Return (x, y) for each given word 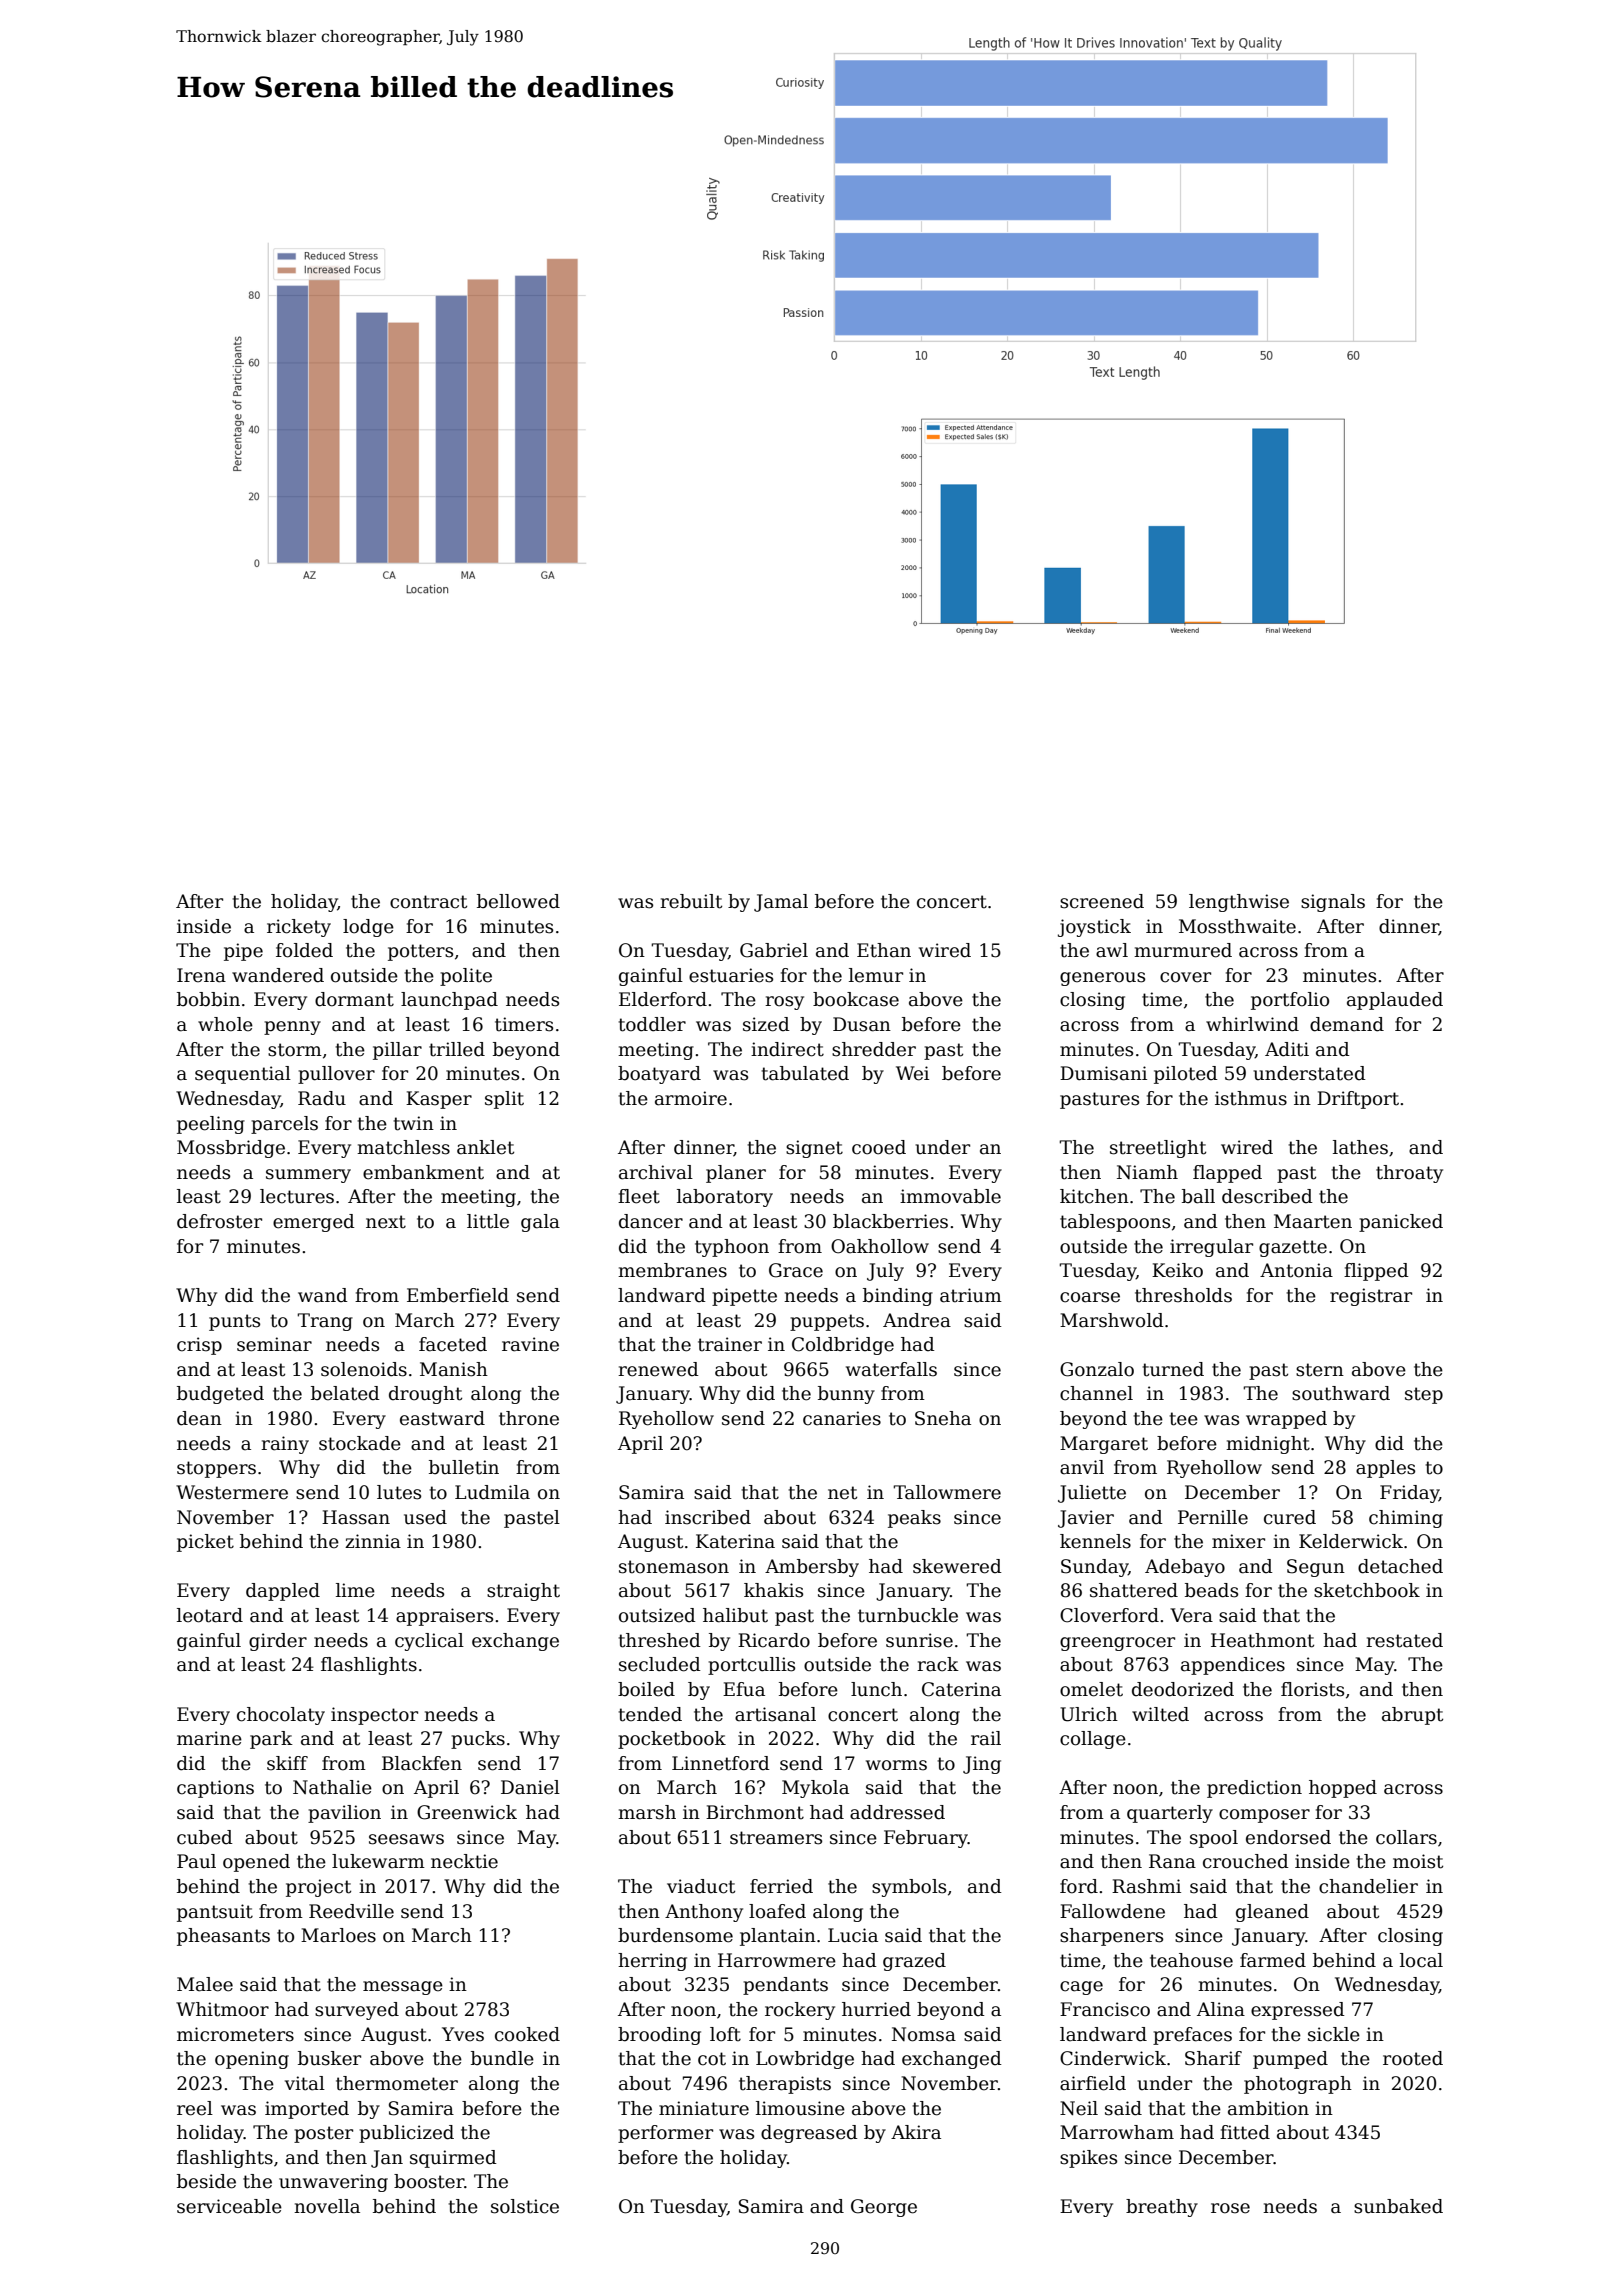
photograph (1298, 2085)
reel (195, 2108)
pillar (397, 1051)
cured (1290, 1517)
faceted (453, 1344)
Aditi (1287, 1049)
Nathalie (332, 1787)
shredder (874, 1049)
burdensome (675, 1935)
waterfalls (891, 1369)
